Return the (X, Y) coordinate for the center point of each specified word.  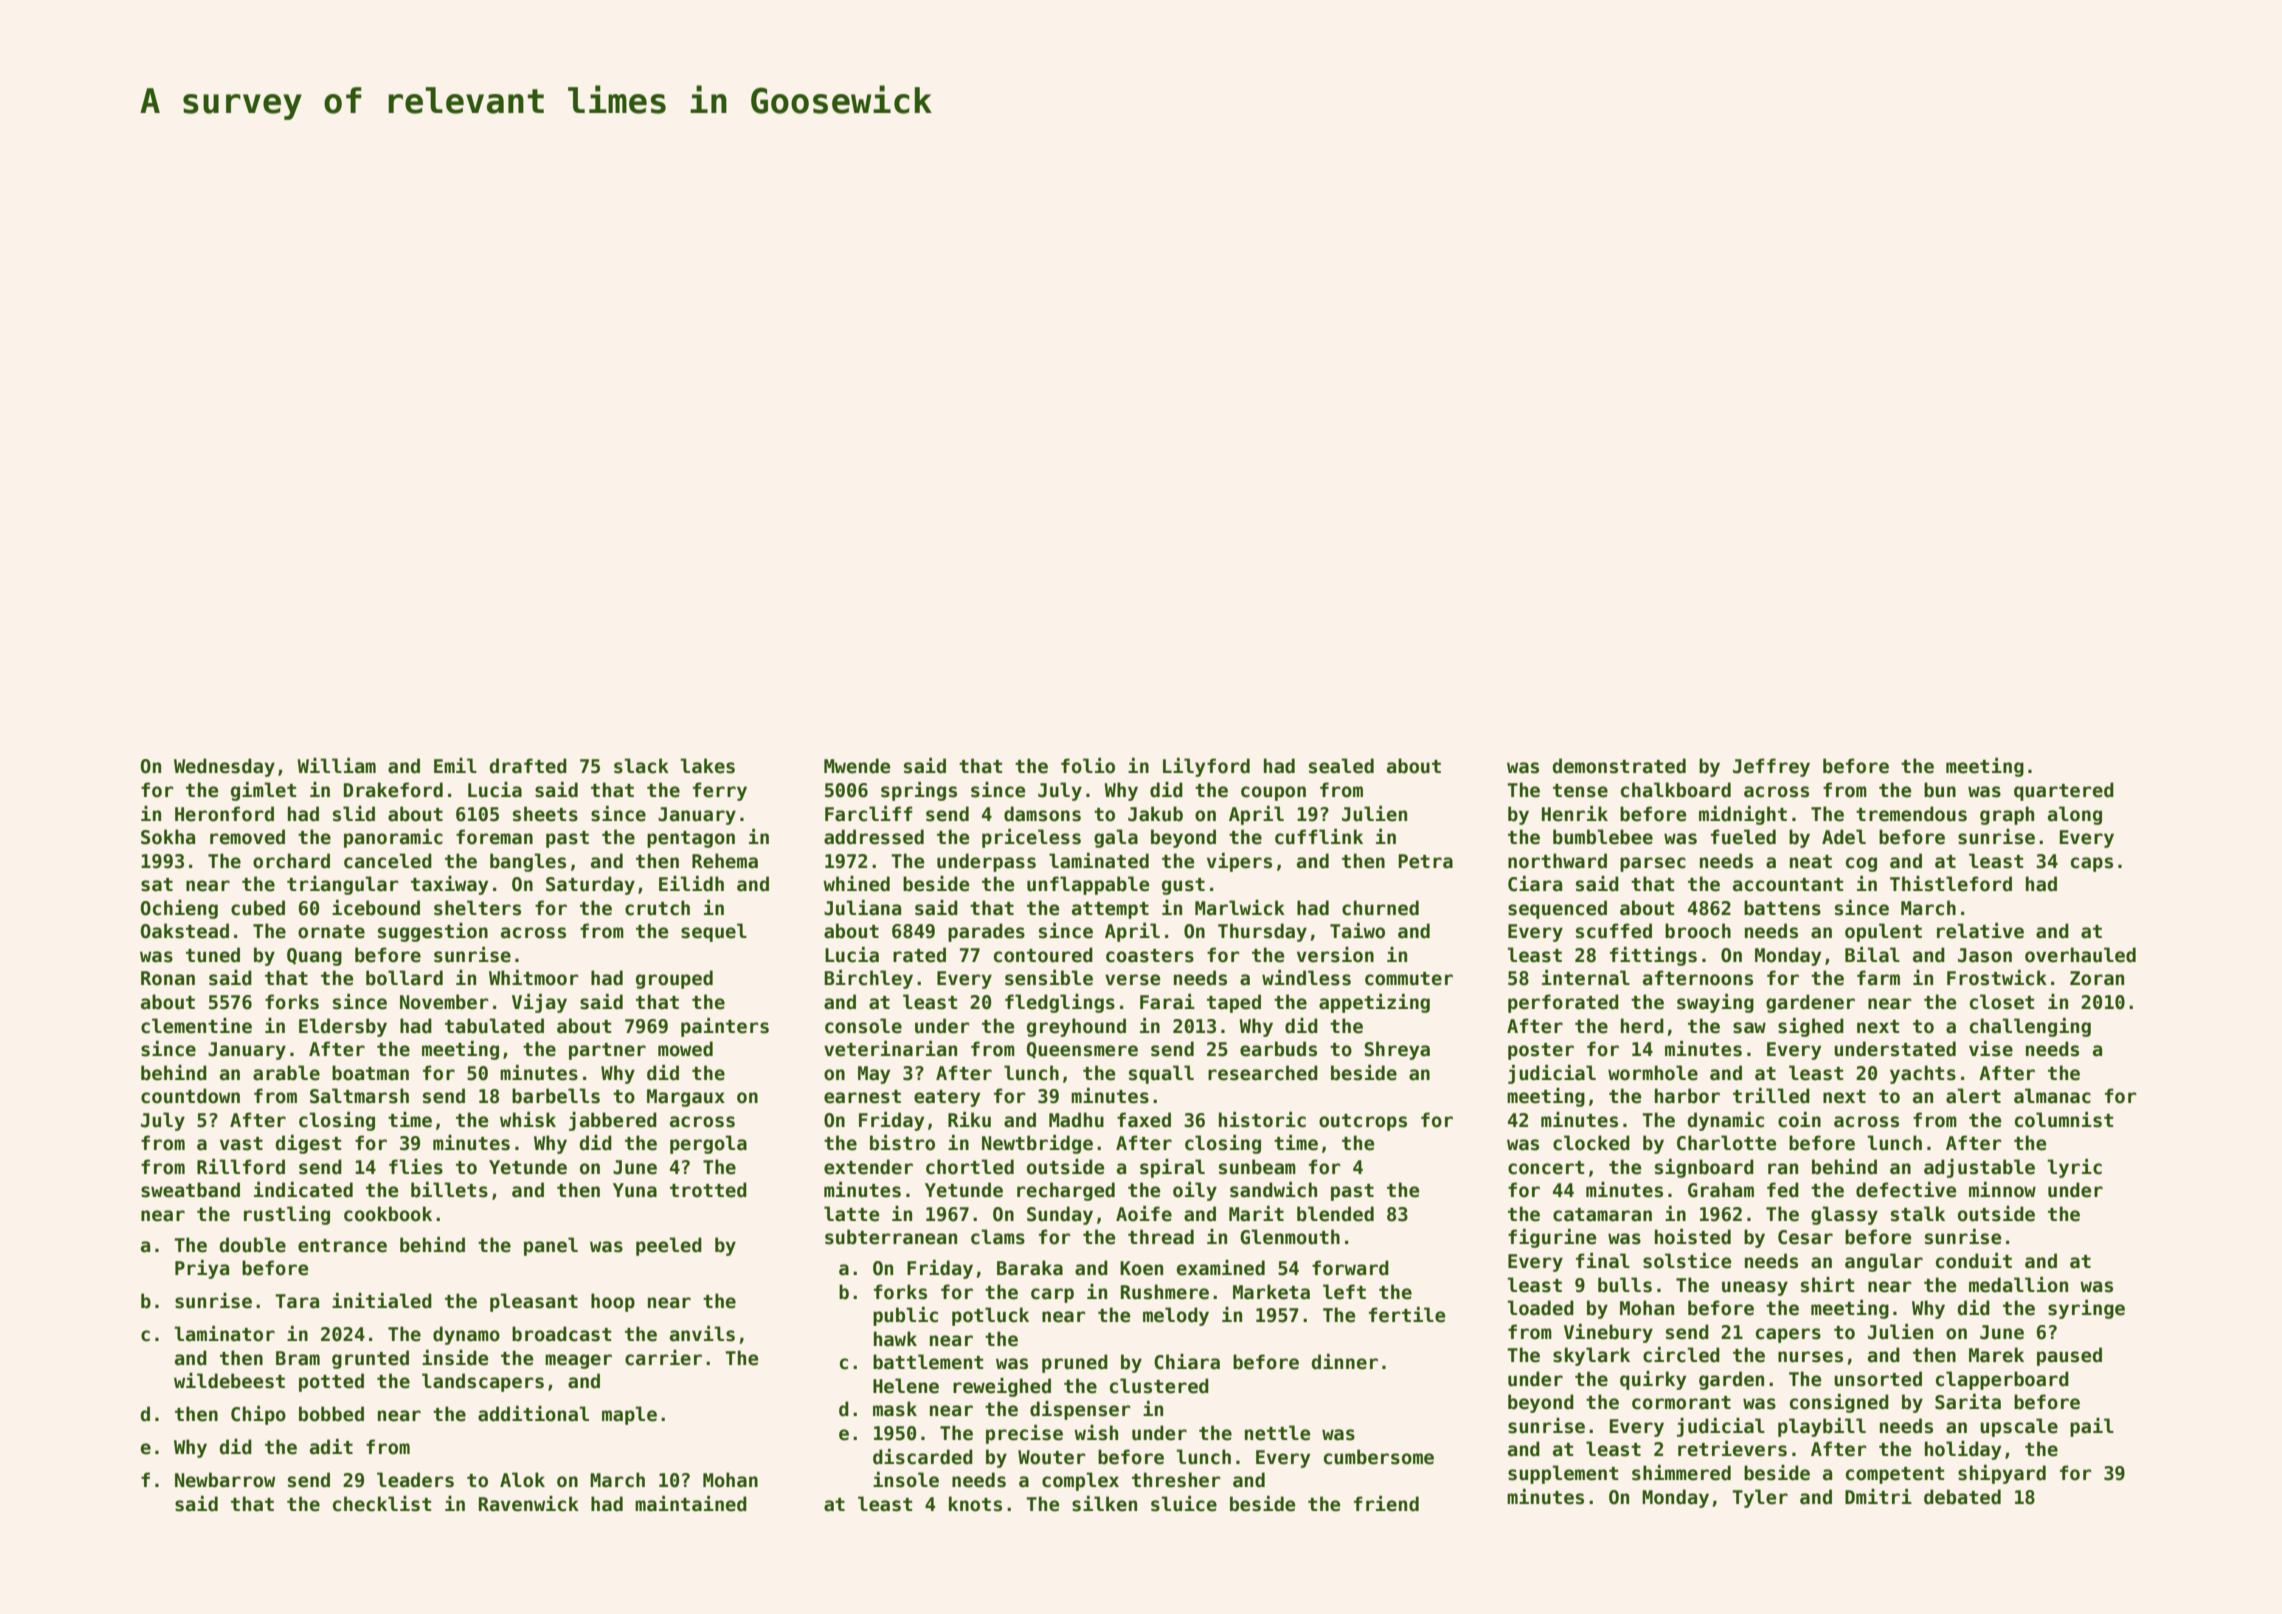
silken (1104, 1504)
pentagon (691, 839)
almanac (2052, 1096)
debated (1962, 1497)
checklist (382, 1504)
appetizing (1374, 1003)
